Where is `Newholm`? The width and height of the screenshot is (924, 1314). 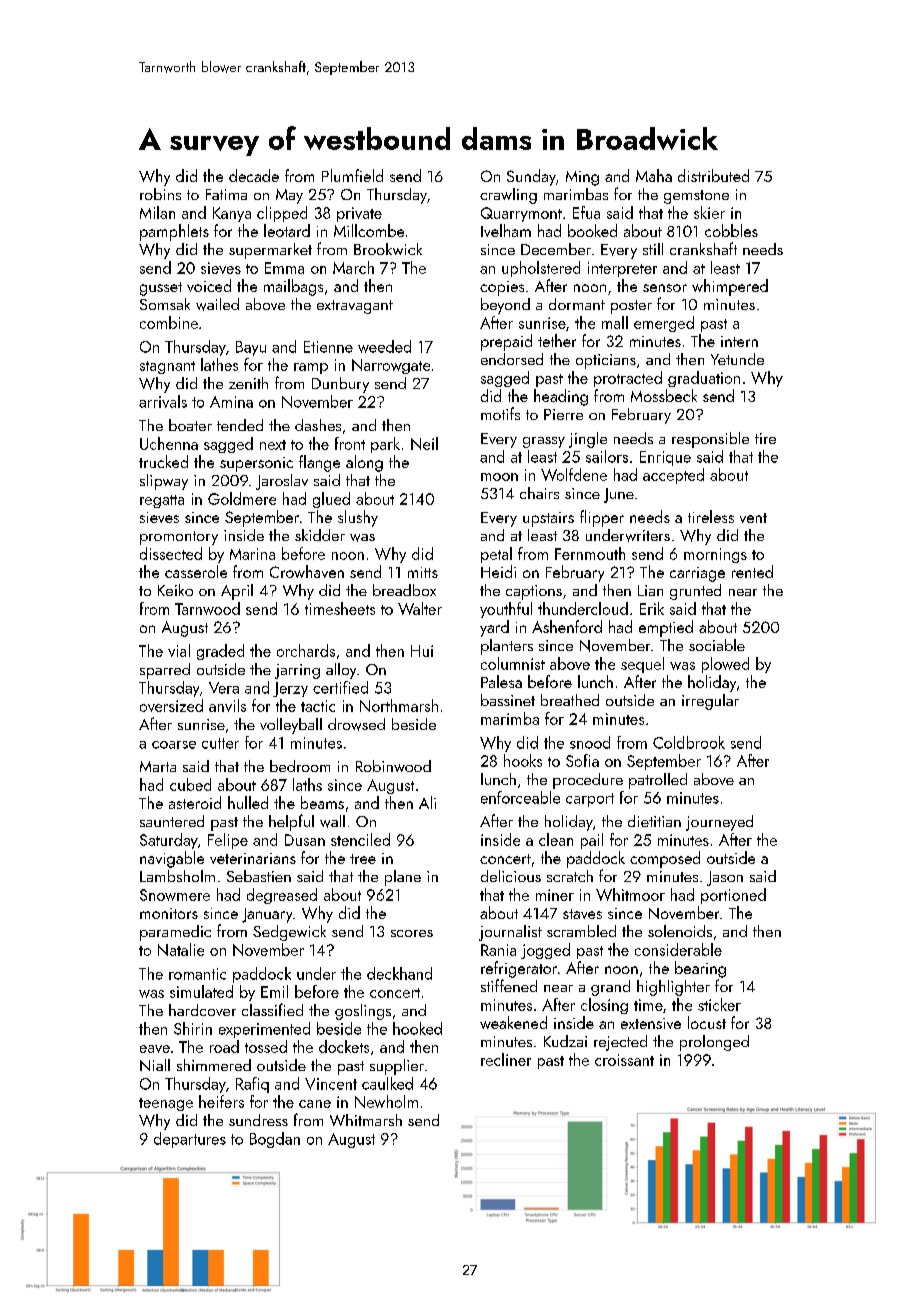
Newholm is located at coordinates (386, 1101).
